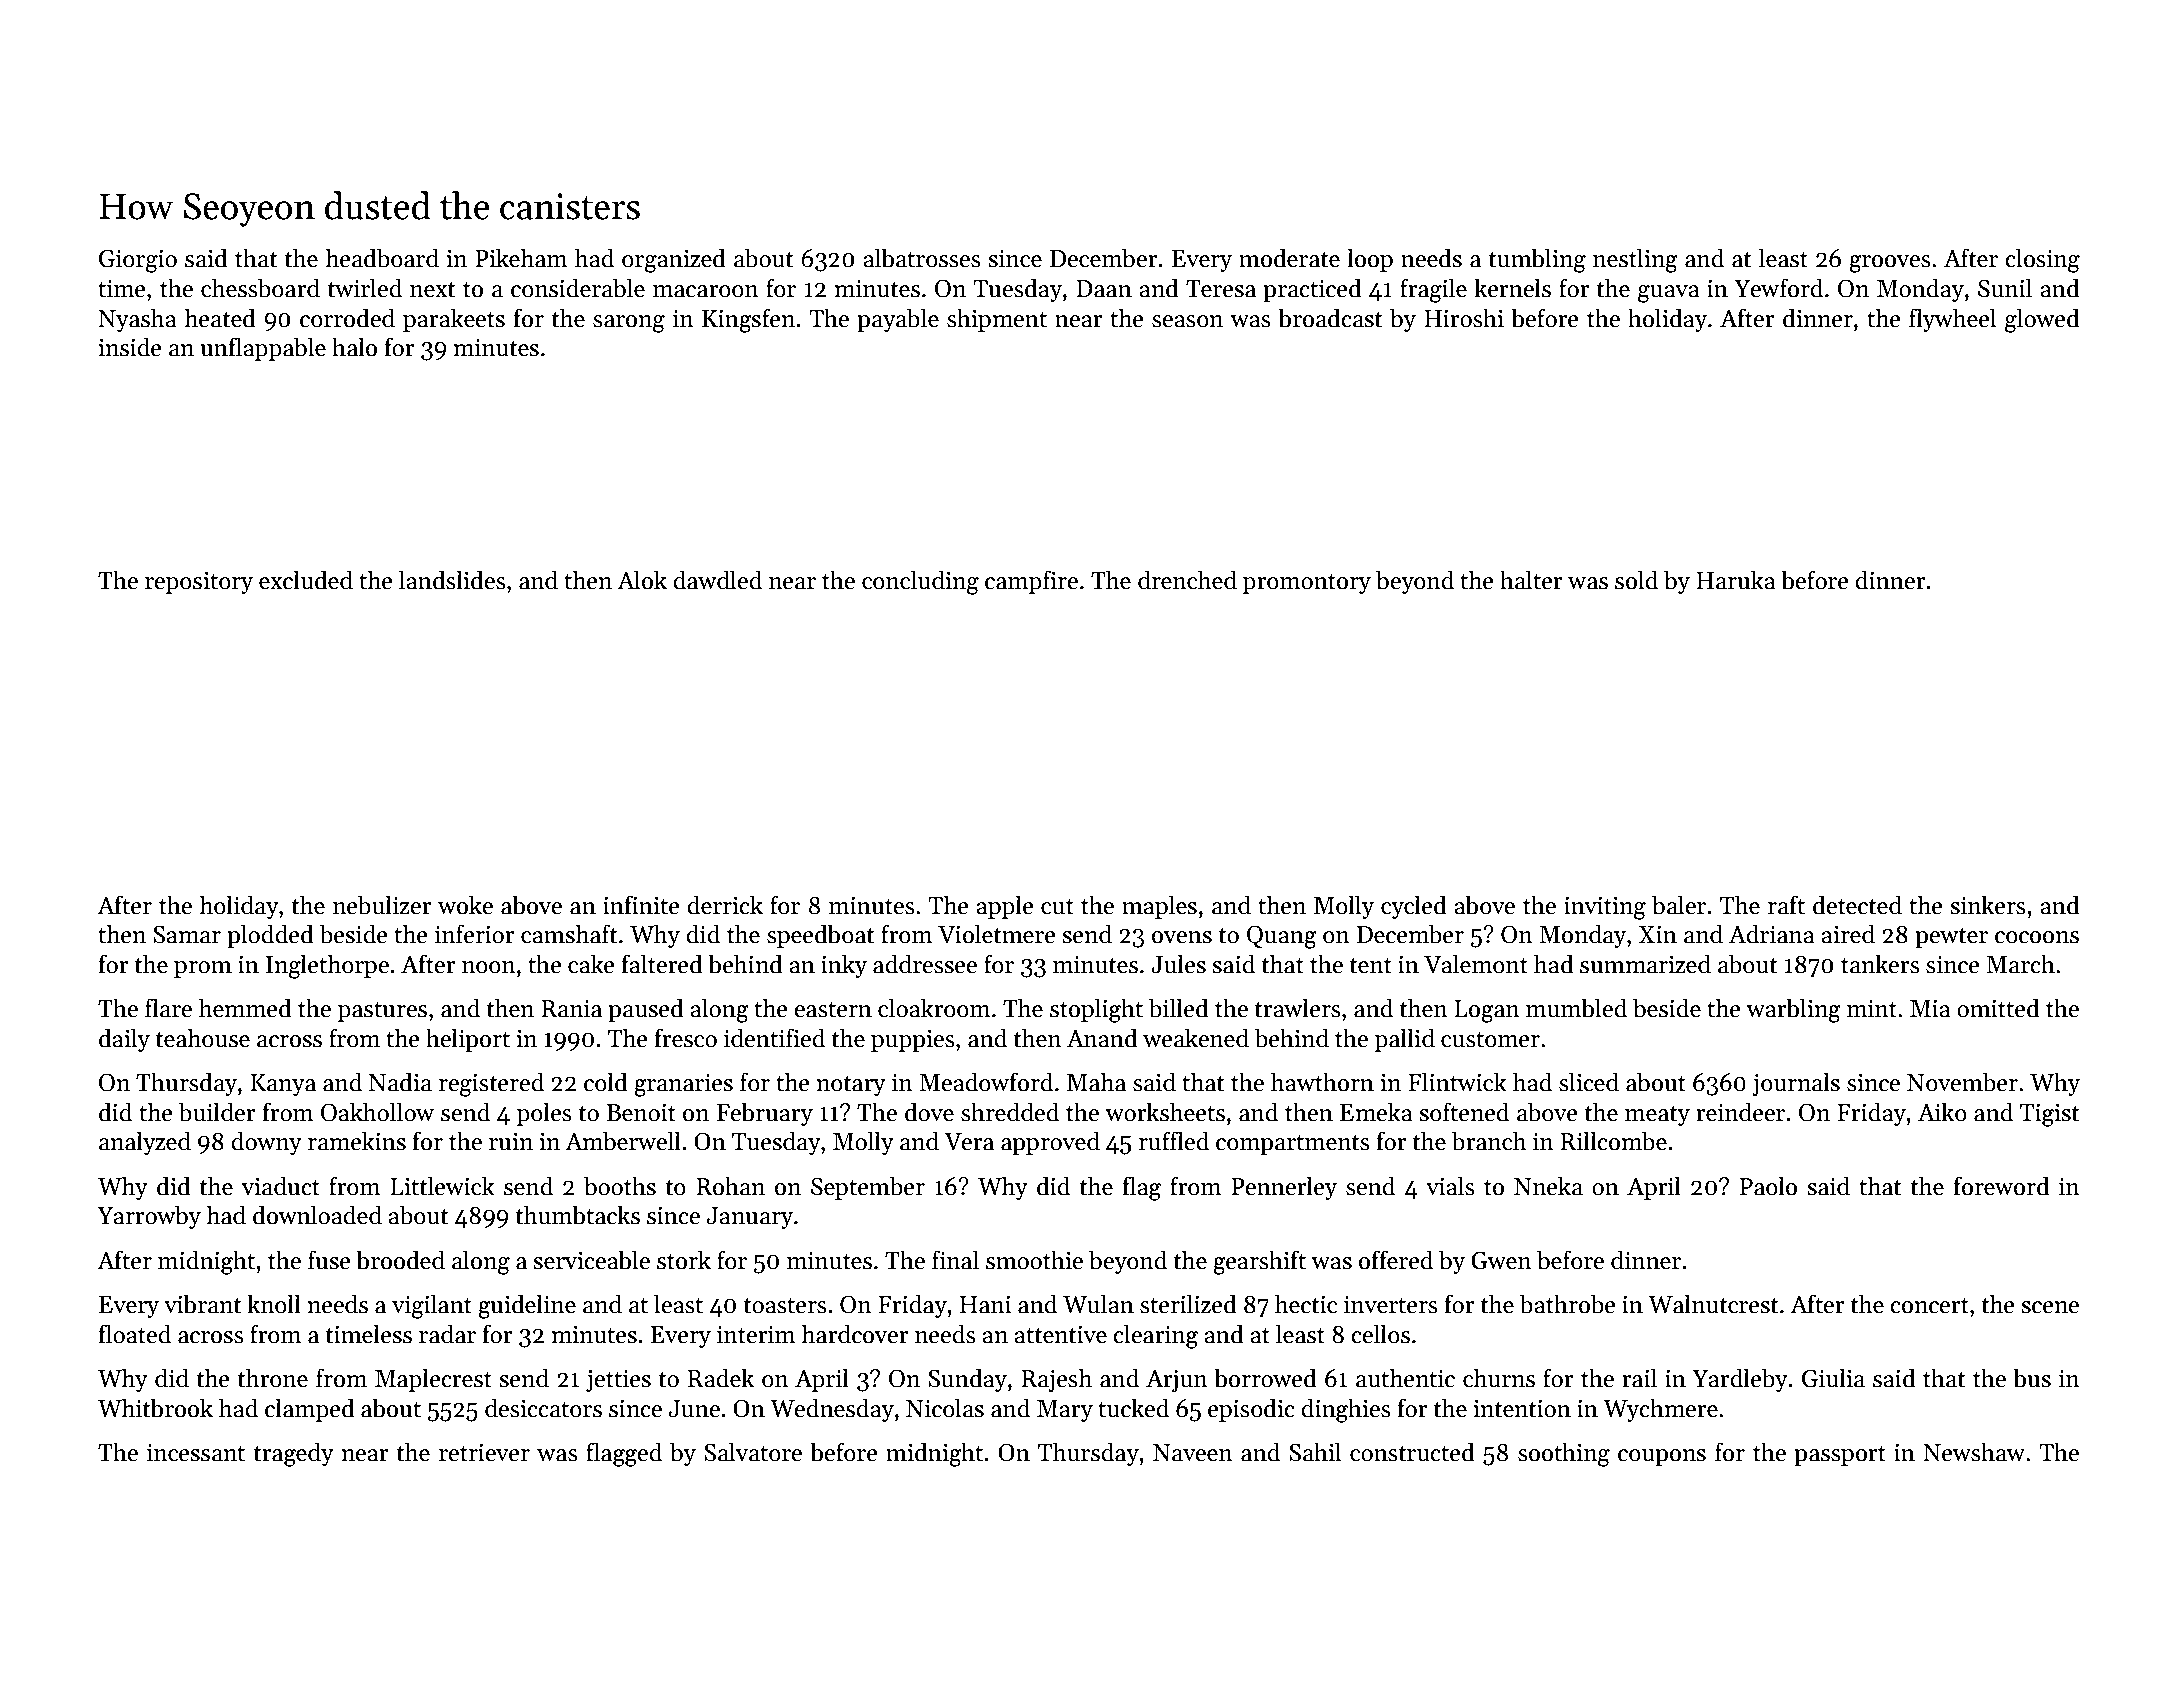  Describe the element at coordinates (748, 320) in the screenshot. I see `Kingsfen` at that location.
